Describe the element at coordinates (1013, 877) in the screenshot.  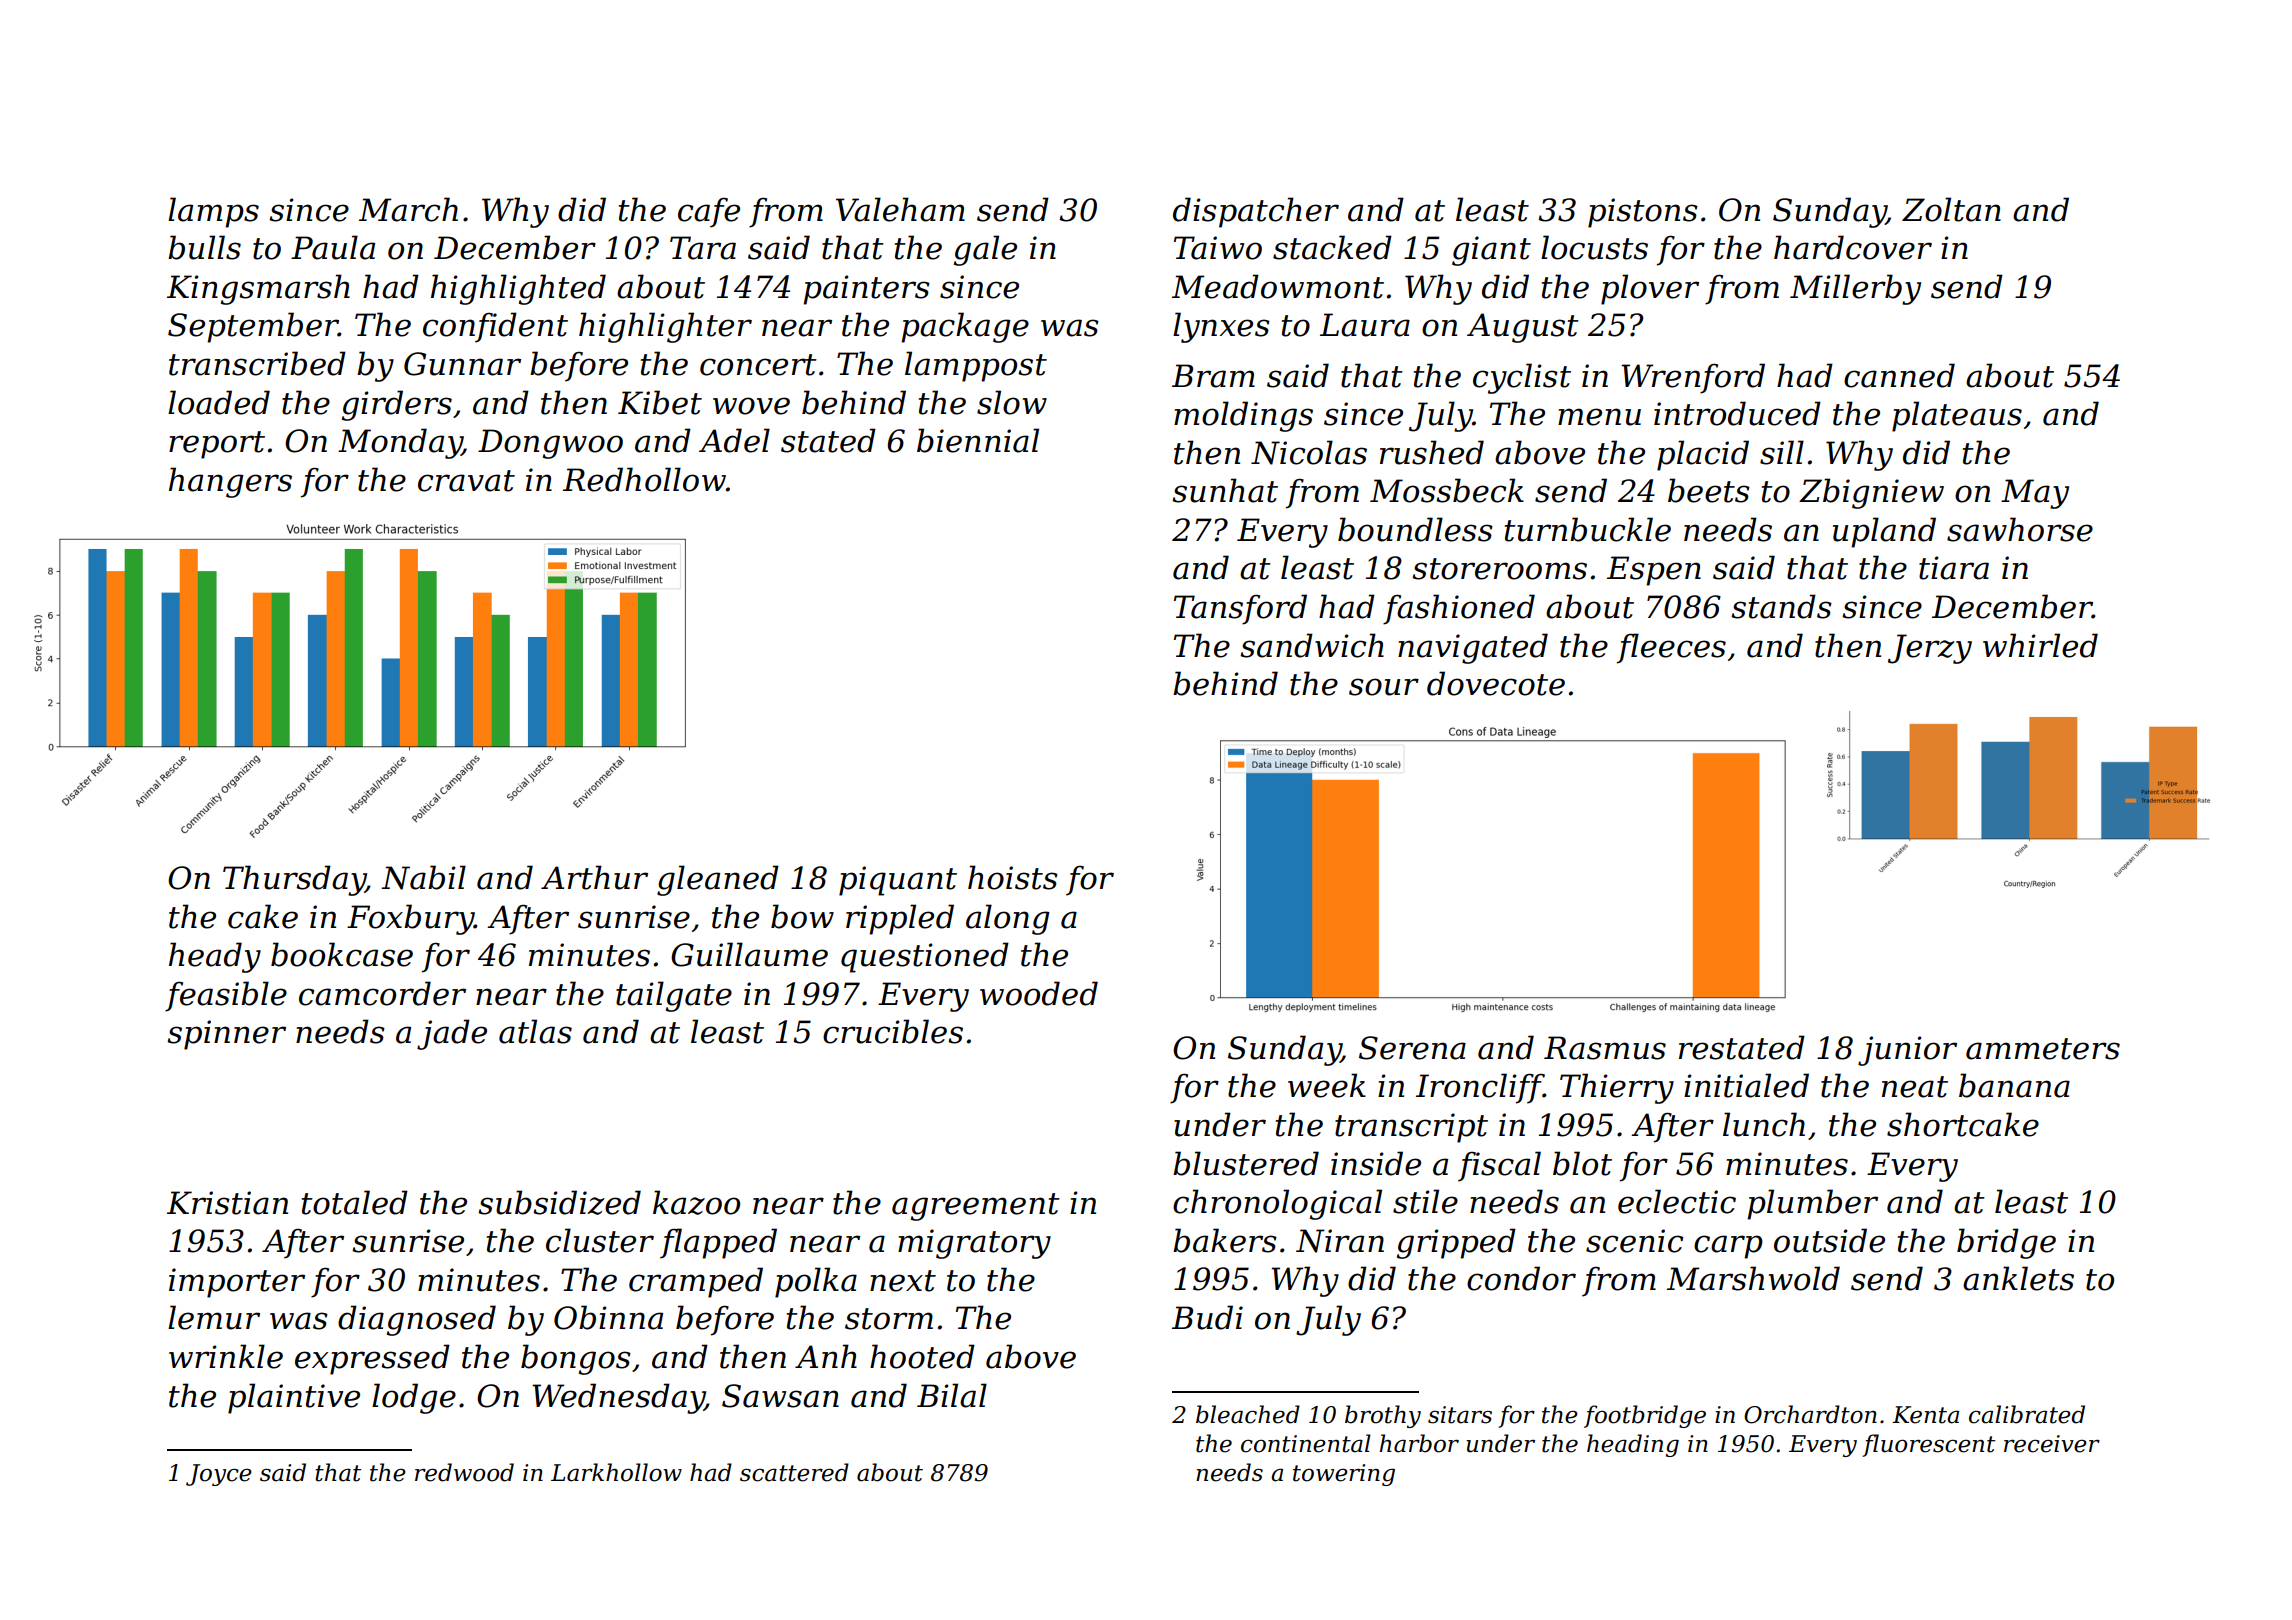
I see `hoists` at that location.
